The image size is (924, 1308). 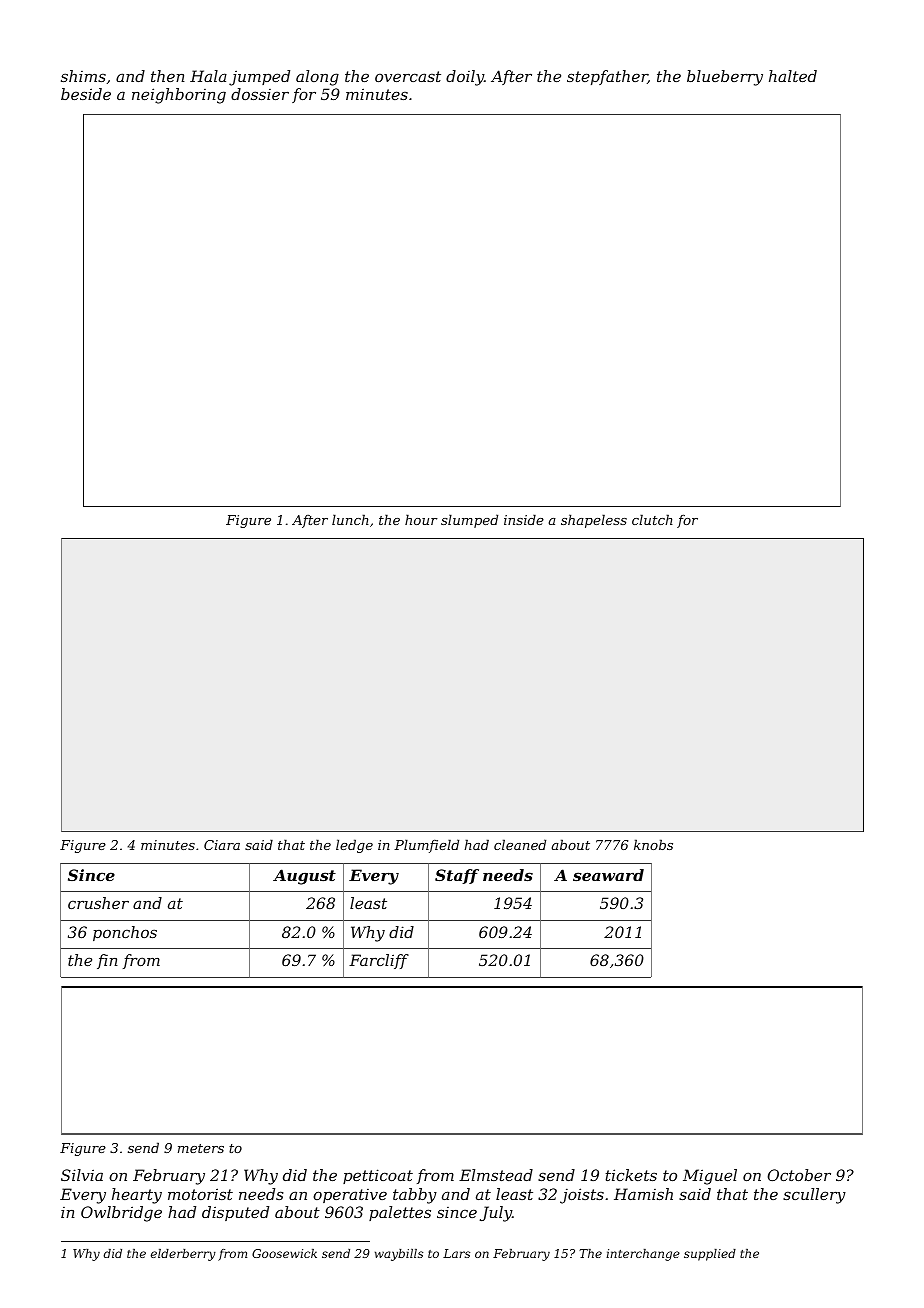 What do you see at coordinates (201, 1148) in the document?
I see `meters` at bounding box center [201, 1148].
